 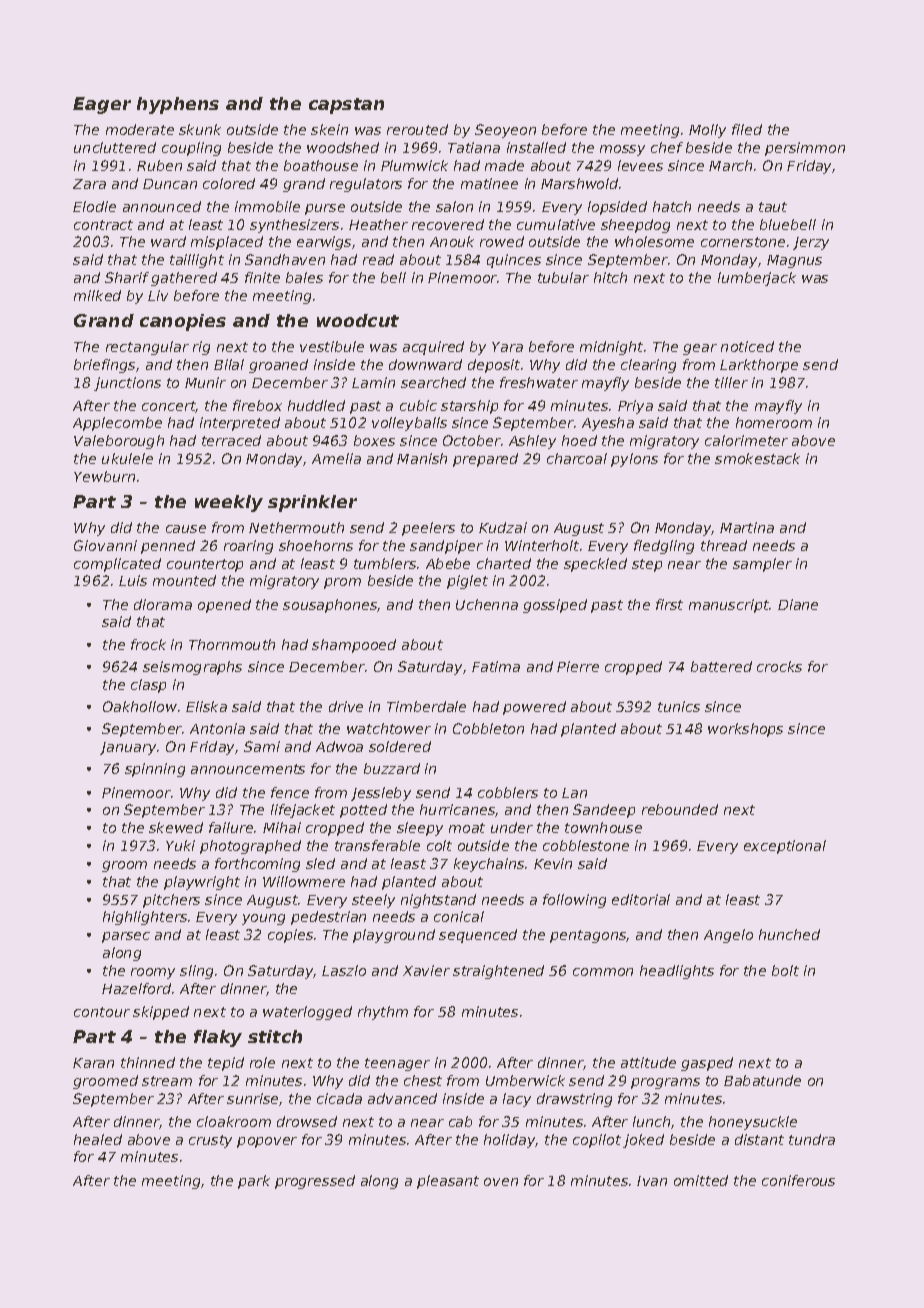 I want to click on acquired, so click(x=433, y=348).
